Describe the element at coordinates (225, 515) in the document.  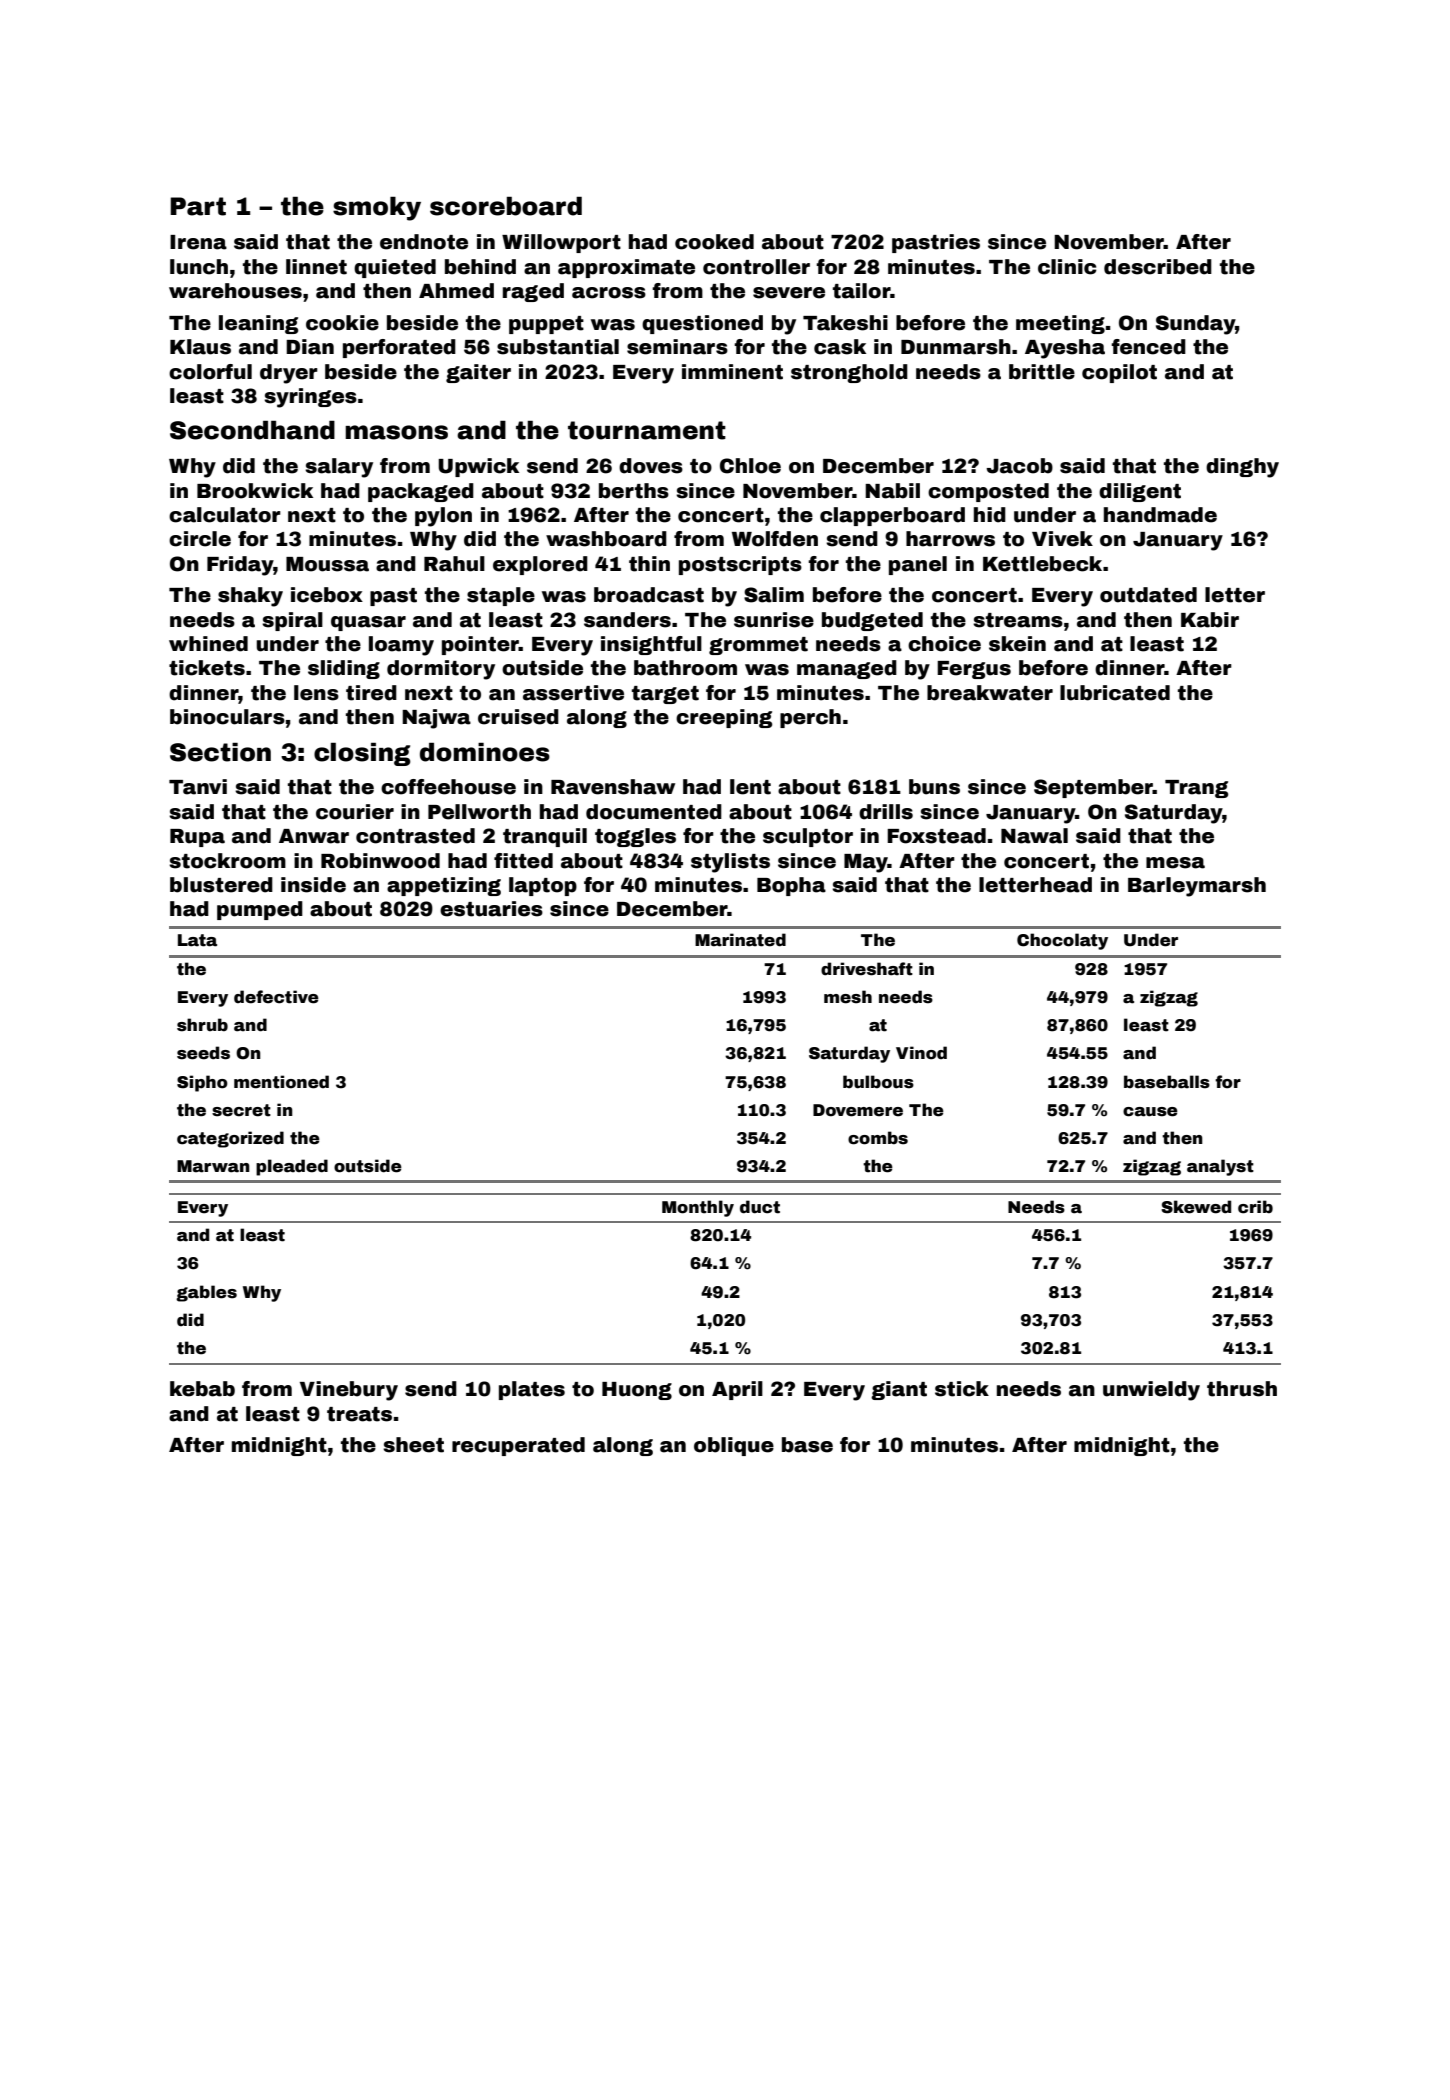
I see `calculator` at that location.
